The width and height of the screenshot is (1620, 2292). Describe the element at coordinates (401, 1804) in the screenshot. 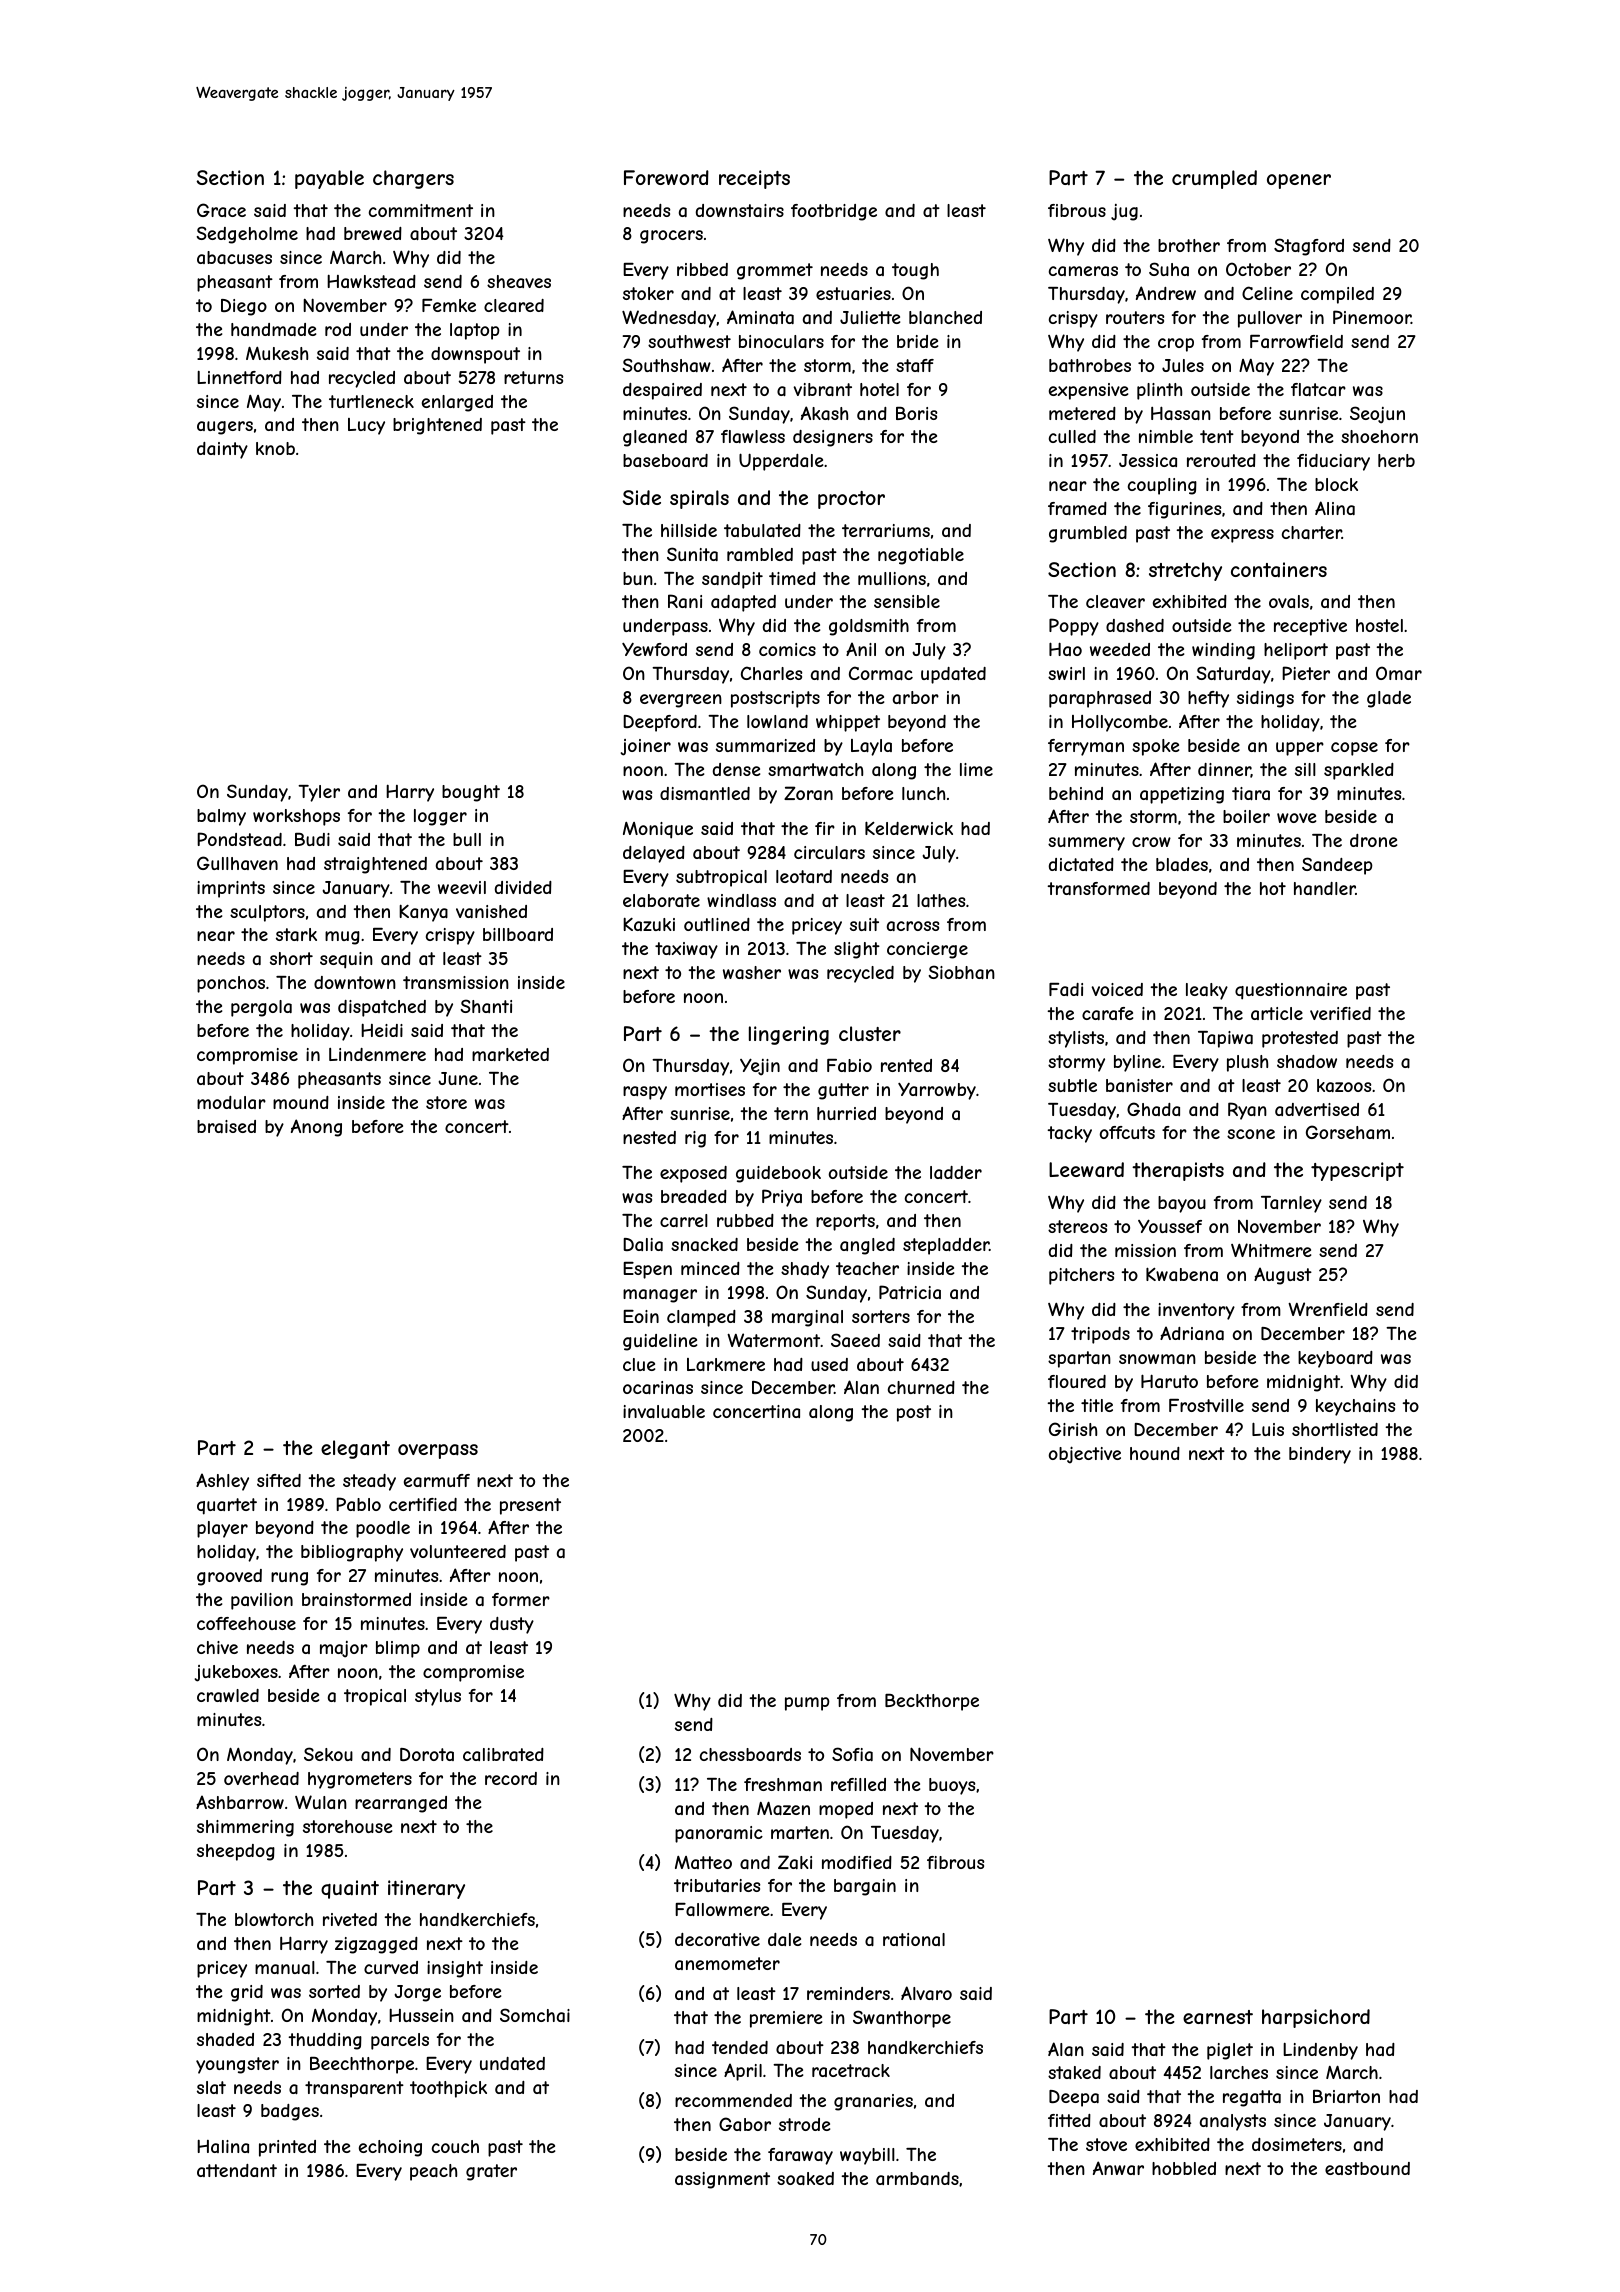

I see `rearranged` at that location.
